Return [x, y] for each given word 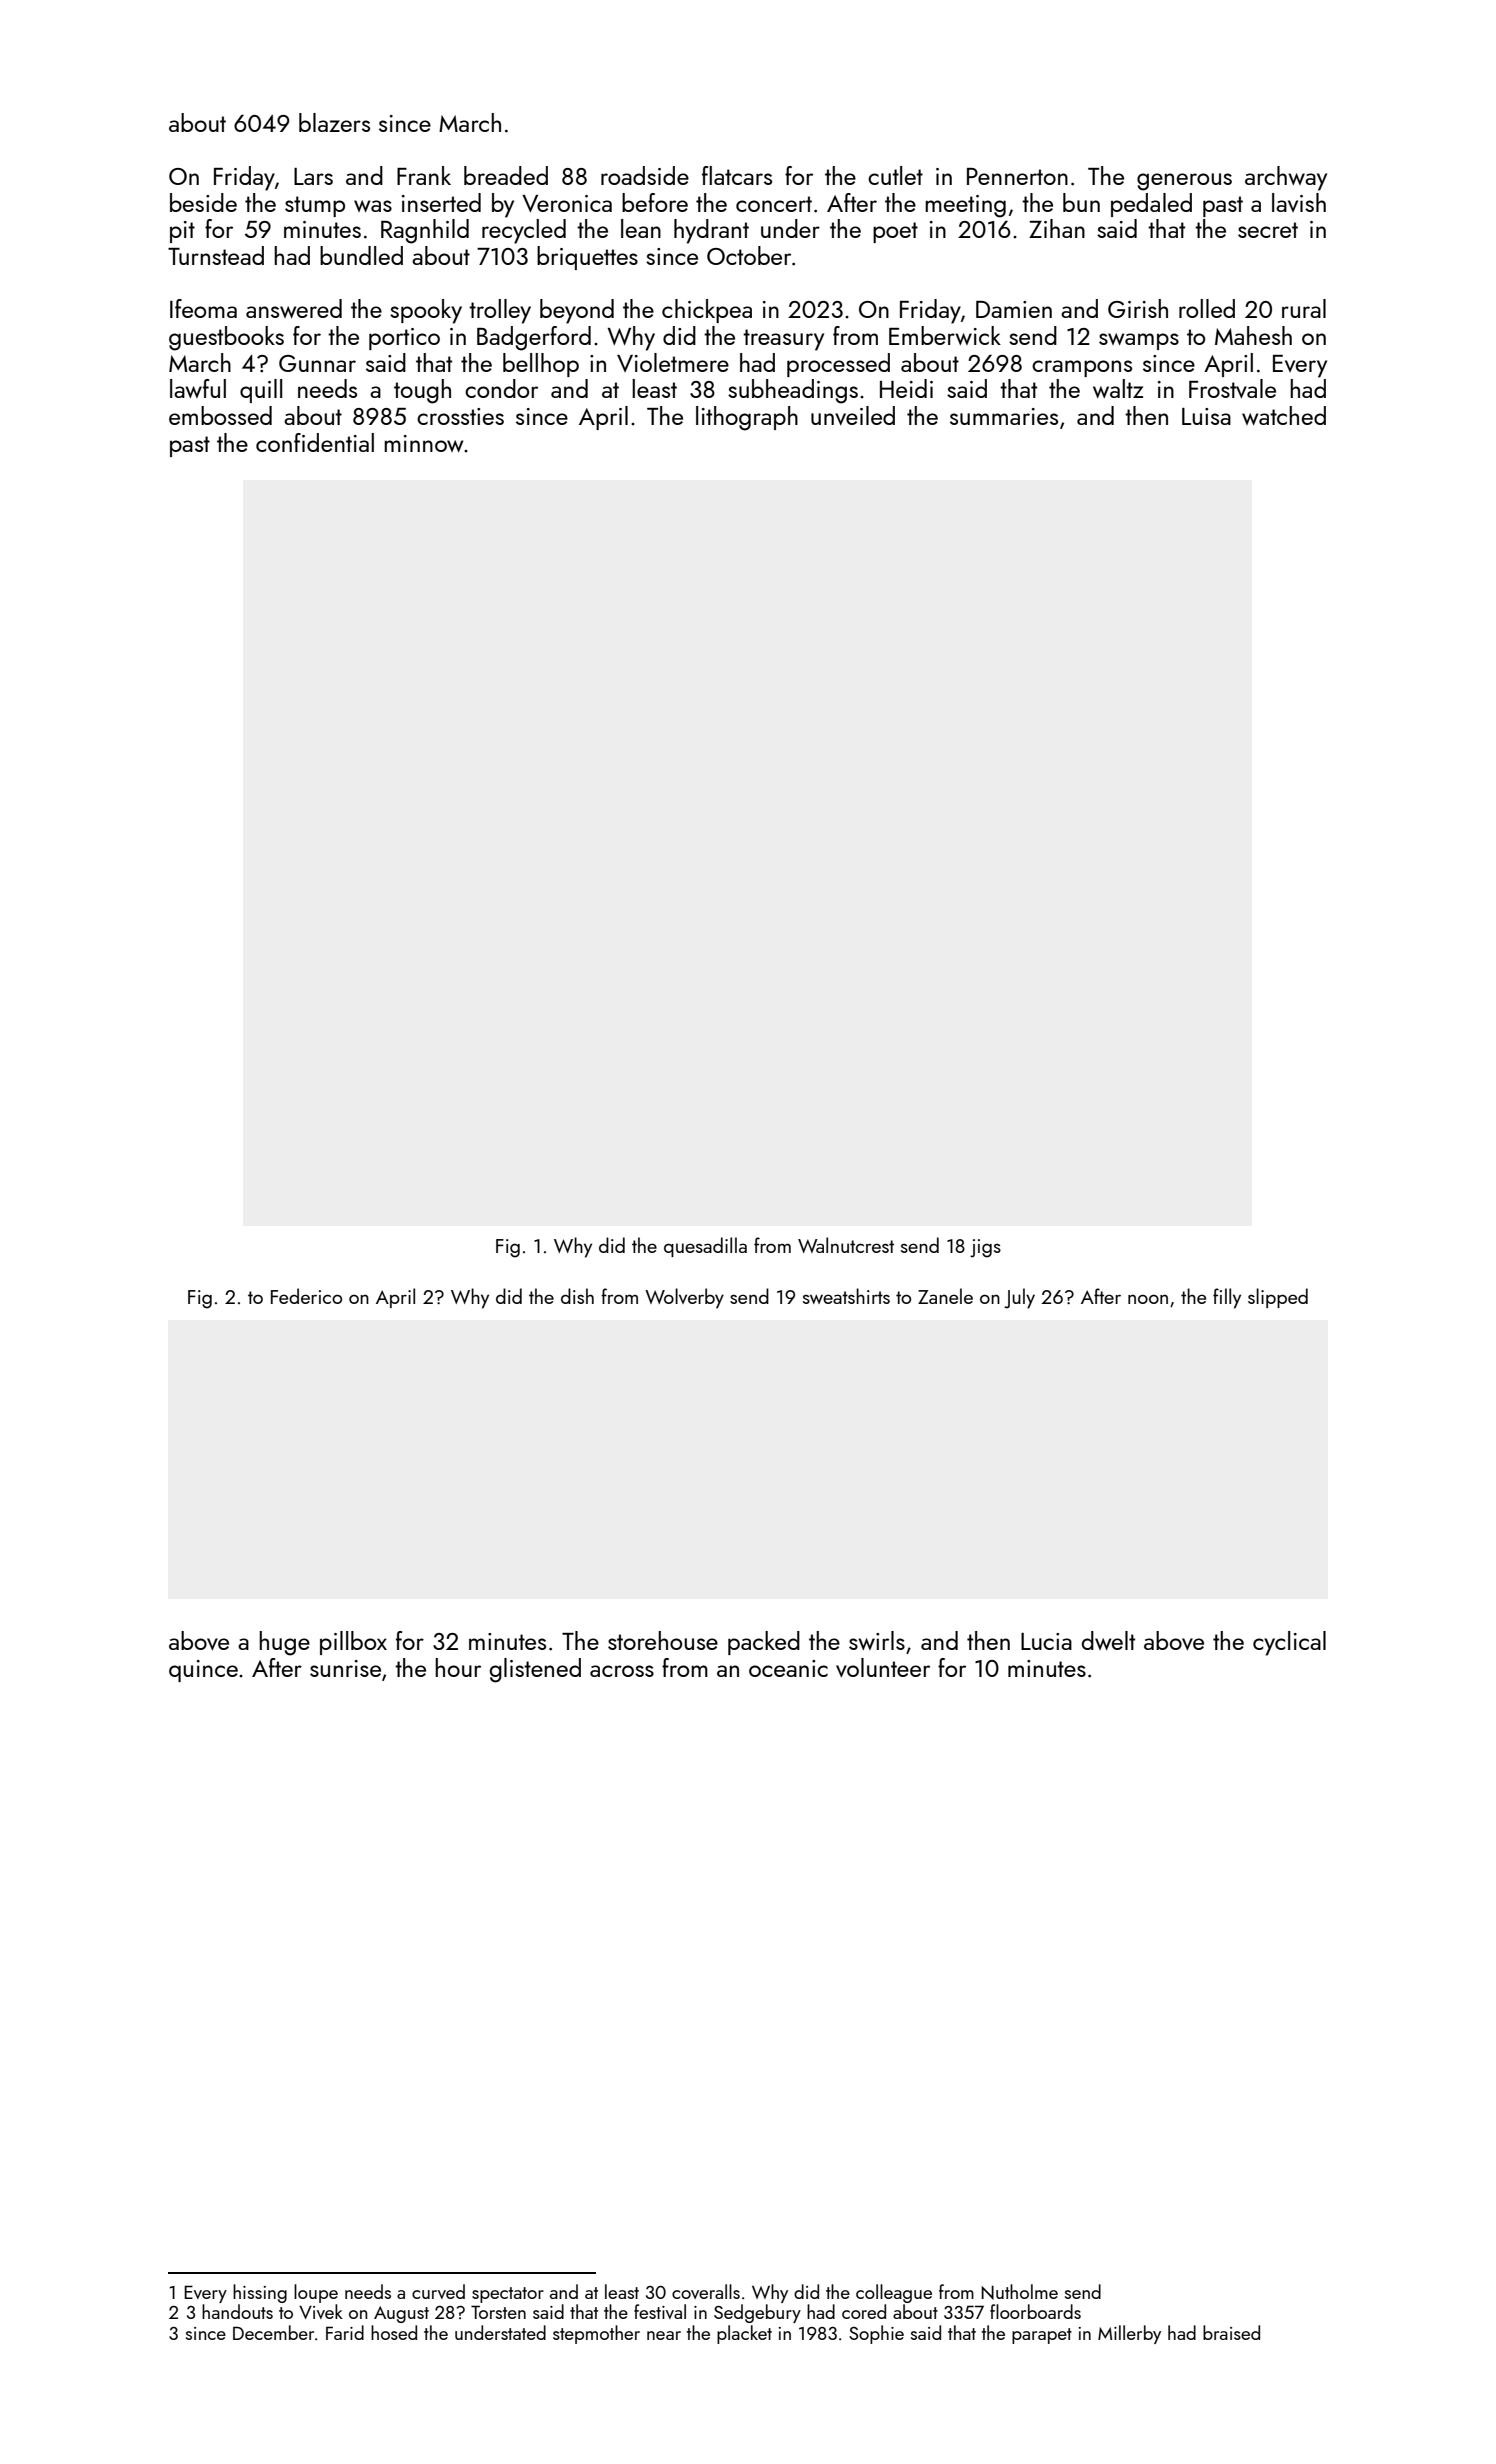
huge [284, 1643]
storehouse [663, 1640]
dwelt [1108, 1640]
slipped [1278, 1298]
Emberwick [945, 335]
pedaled [1151, 205]
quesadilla [705, 1247]
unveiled [853, 415]
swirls [877, 1640]
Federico [306, 1296]
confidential [315, 442]
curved [438, 2291]
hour [458, 1667]
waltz [1118, 388]
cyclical [1289, 1643]
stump [315, 206]
